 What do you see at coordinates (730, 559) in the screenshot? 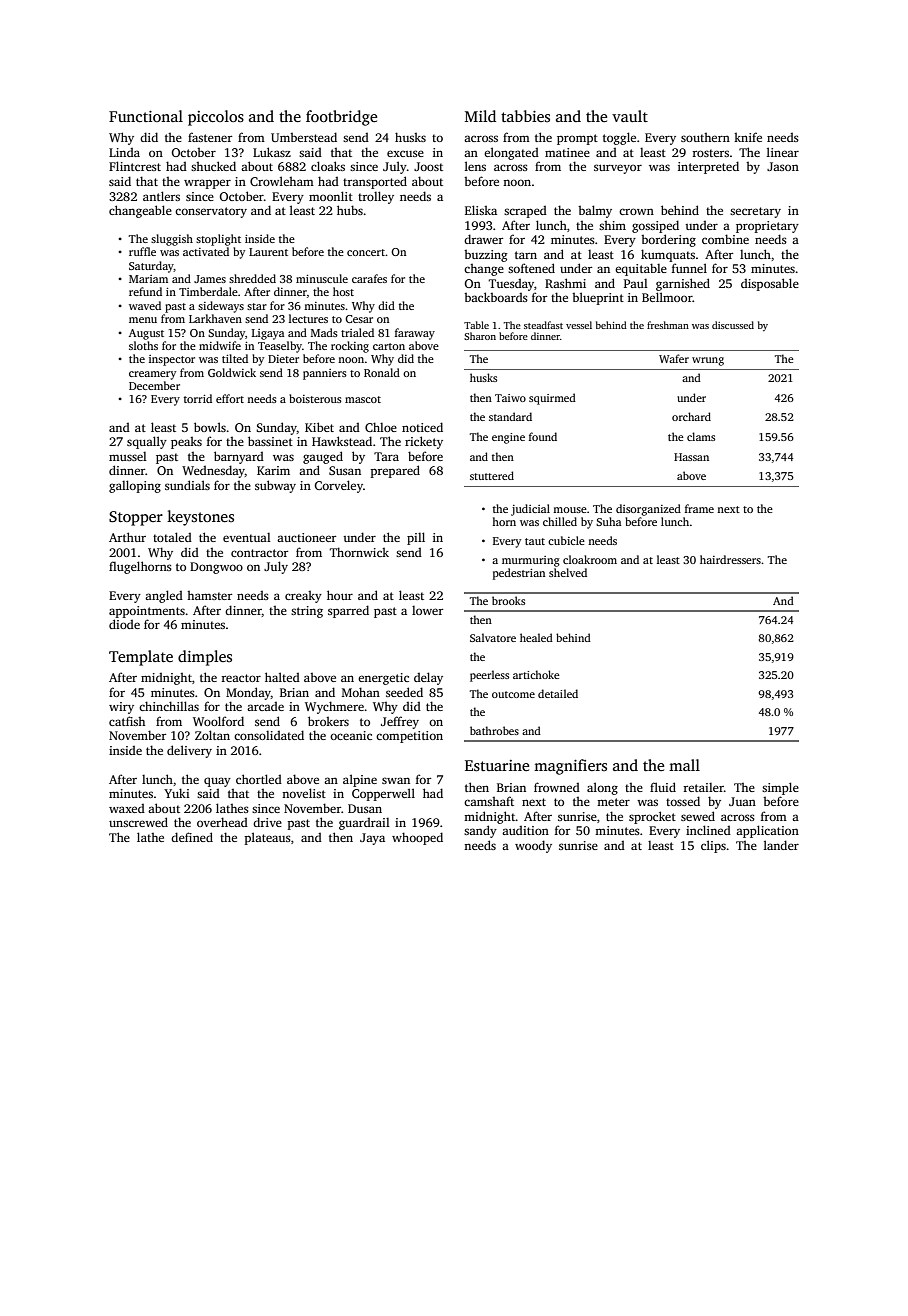
I see `hairdressers` at bounding box center [730, 559].
